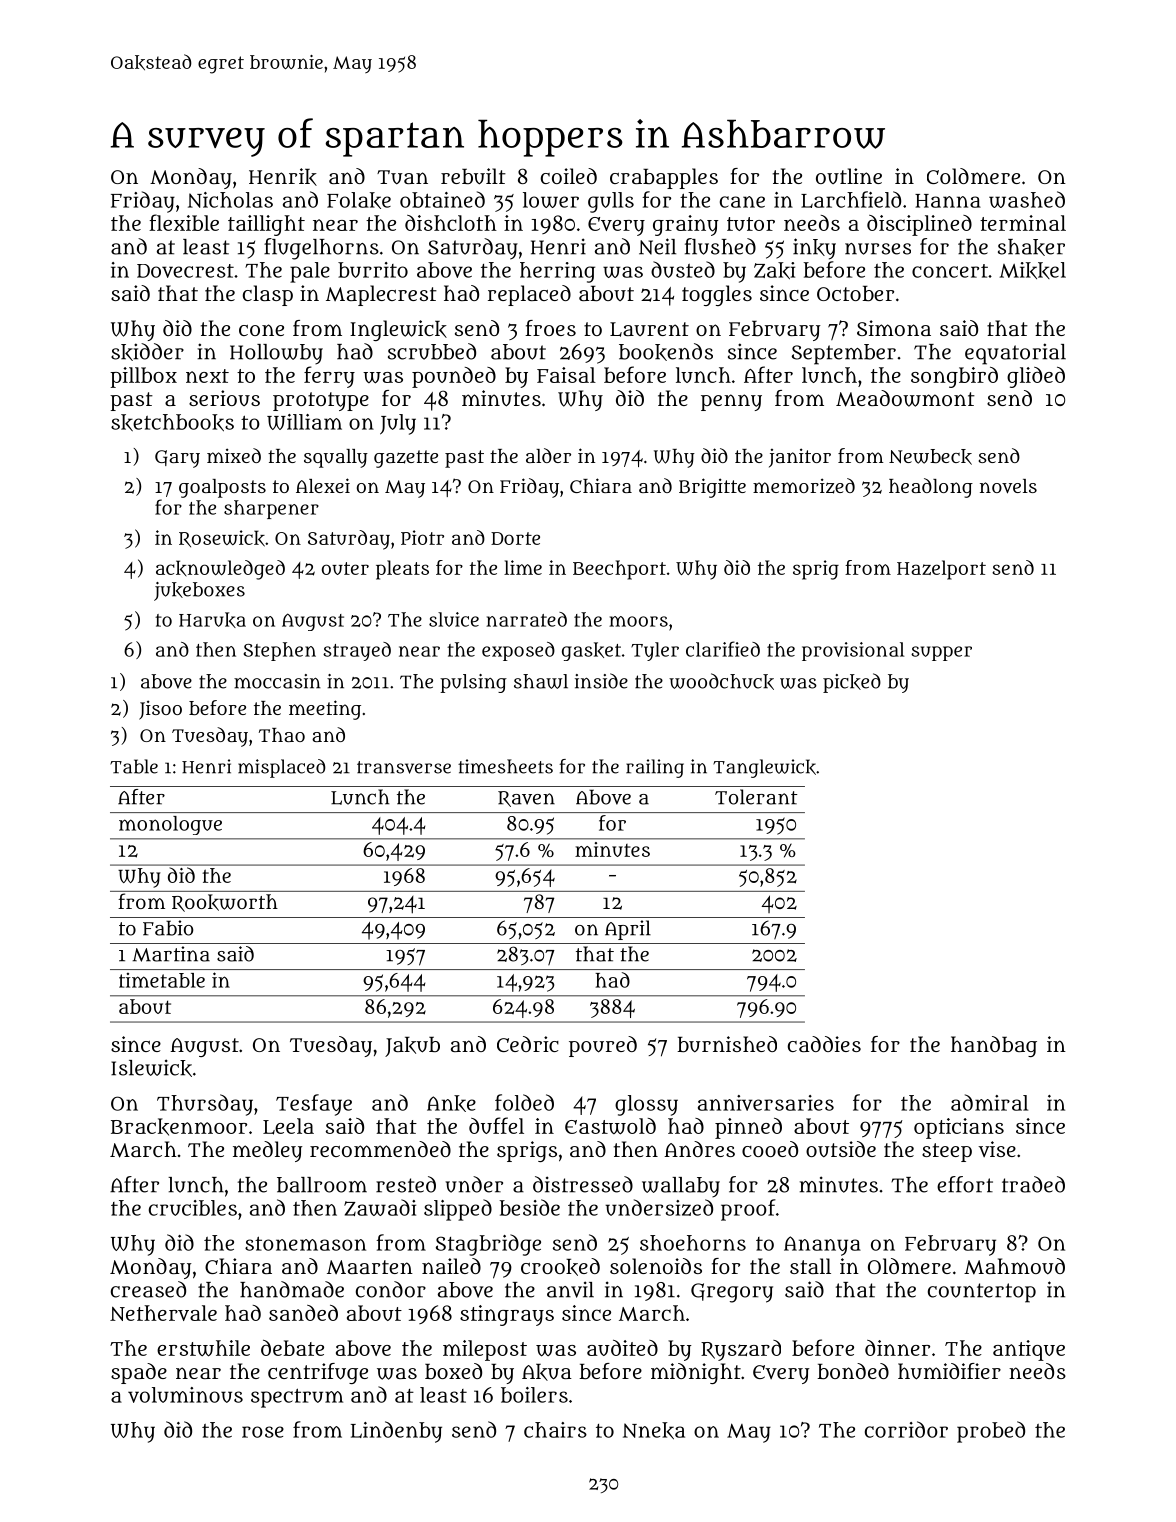 The image size is (1176, 1522). I want to click on Nicholas, so click(230, 200).
